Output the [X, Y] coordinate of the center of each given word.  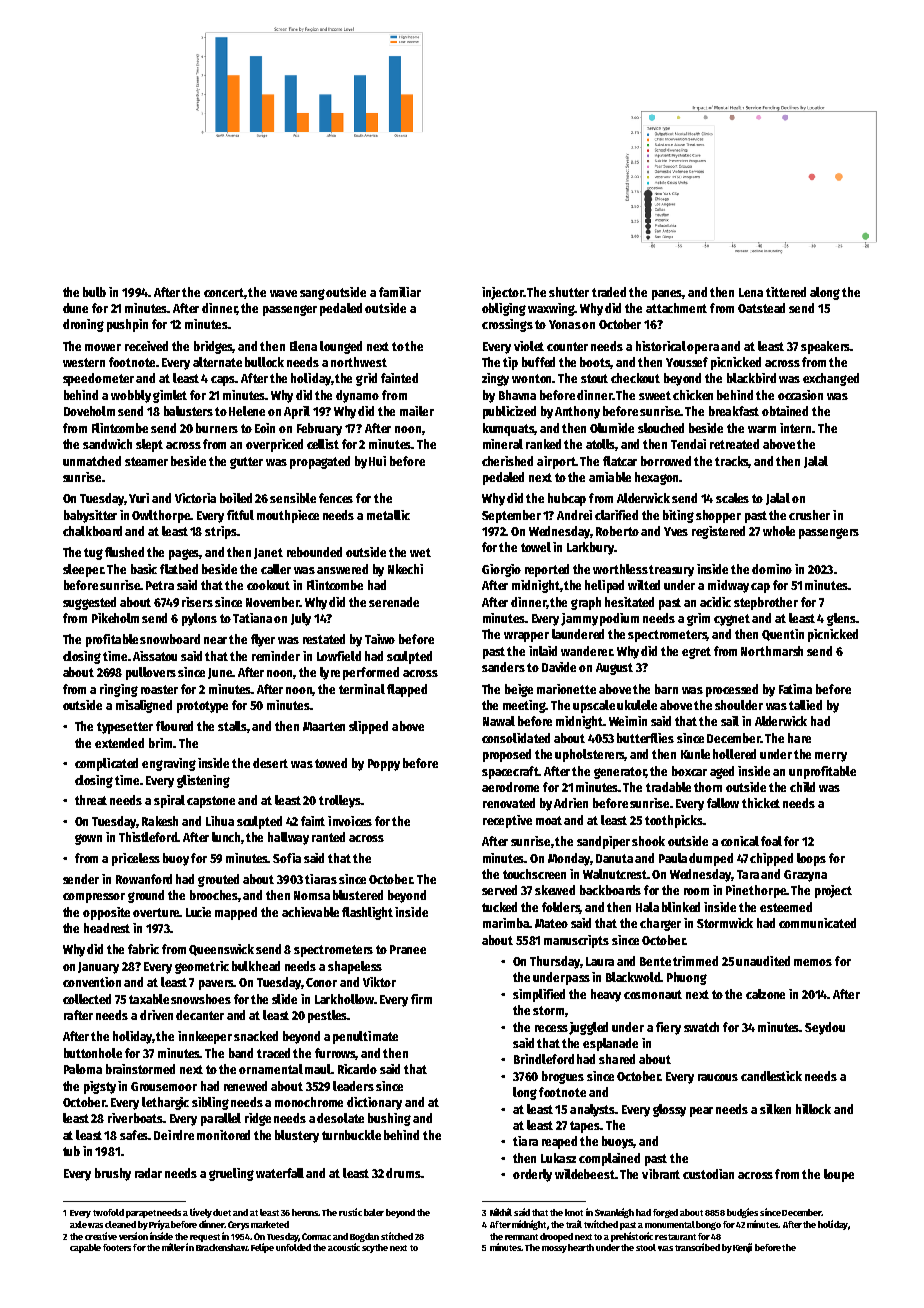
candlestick [771, 1076]
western [84, 362]
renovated [509, 803]
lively [201, 1213]
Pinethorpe [756, 891]
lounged [341, 347]
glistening [203, 781]
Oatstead [761, 308]
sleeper [83, 570]
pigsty [100, 1087]
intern [795, 428]
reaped [559, 1142]
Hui [377, 461]
